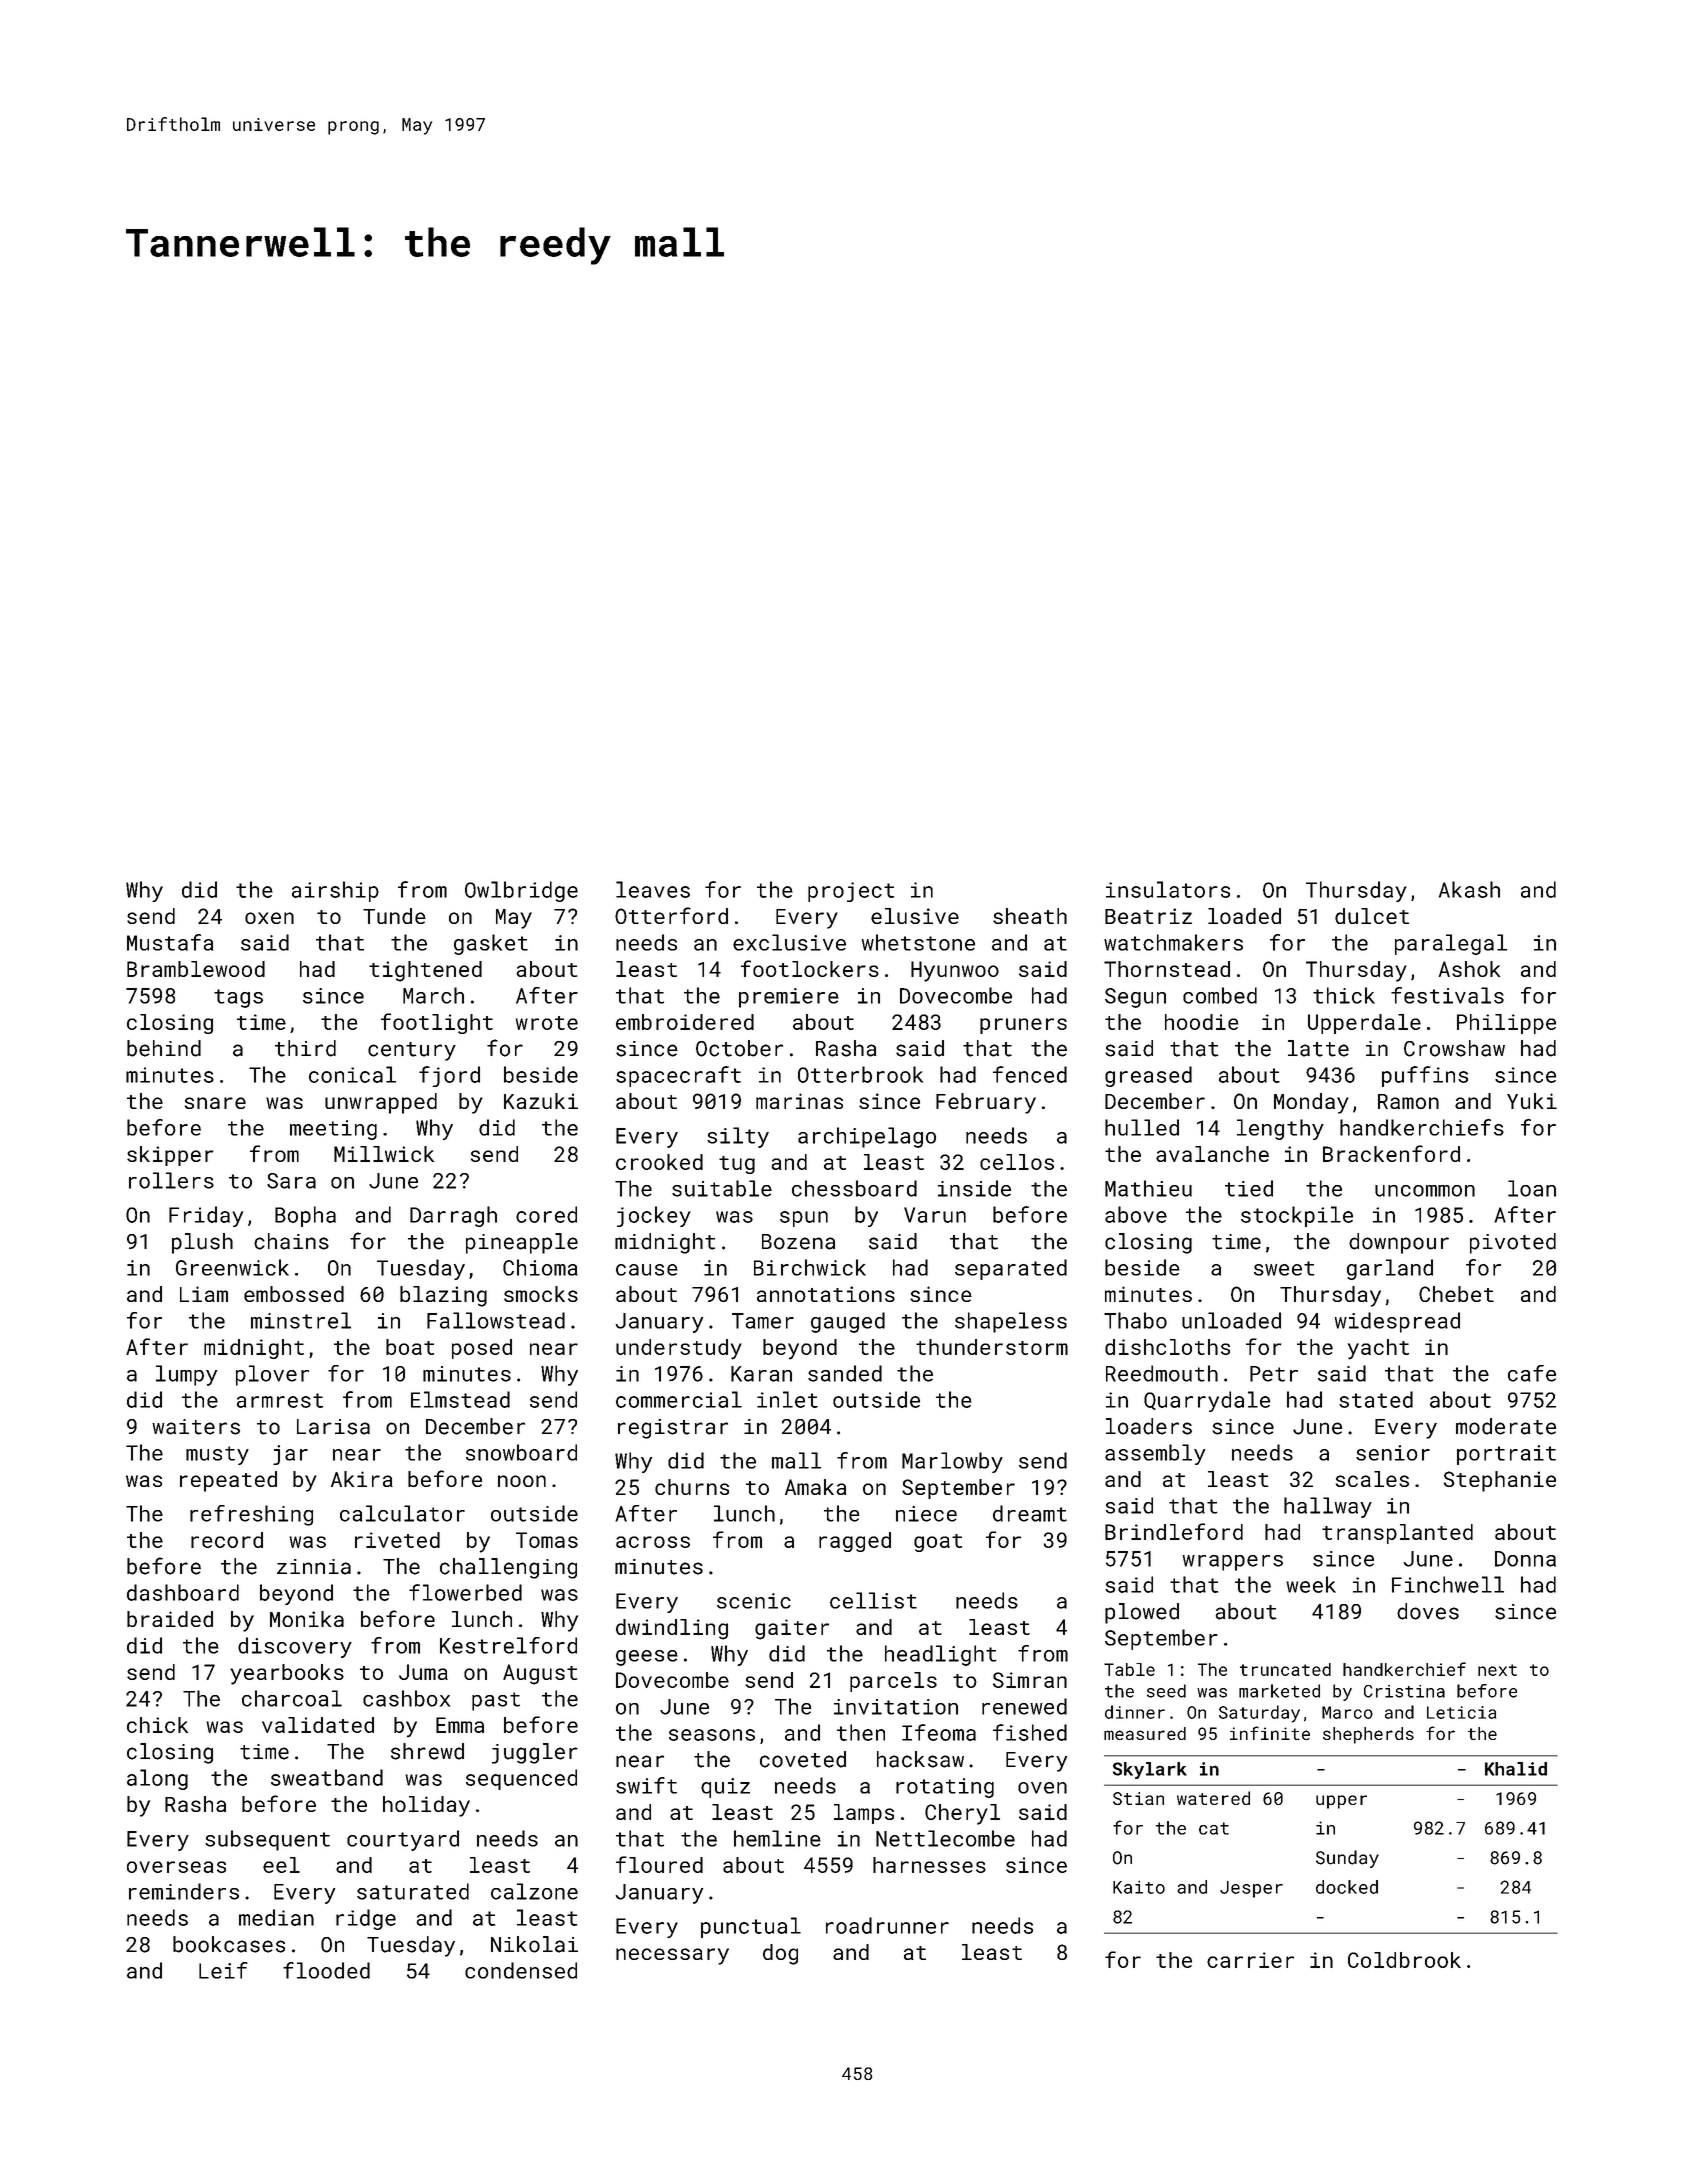 The width and height of the document is (1683, 2178). I want to click on holiday, so click(426, 1806).
